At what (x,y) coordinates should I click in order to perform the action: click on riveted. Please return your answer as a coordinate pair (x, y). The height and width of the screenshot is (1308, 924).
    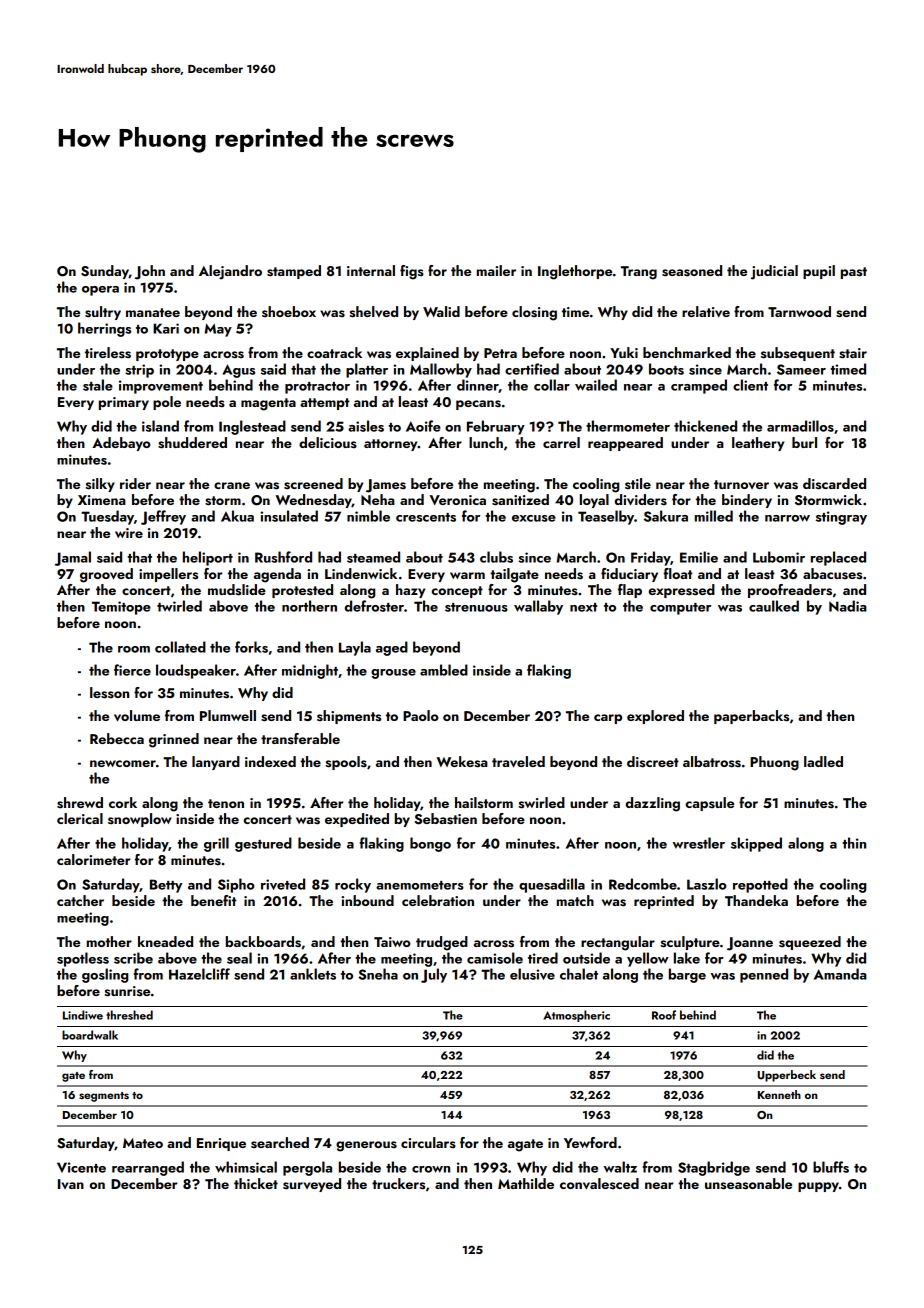
    Looking at the image, I should click on (283, 884).
